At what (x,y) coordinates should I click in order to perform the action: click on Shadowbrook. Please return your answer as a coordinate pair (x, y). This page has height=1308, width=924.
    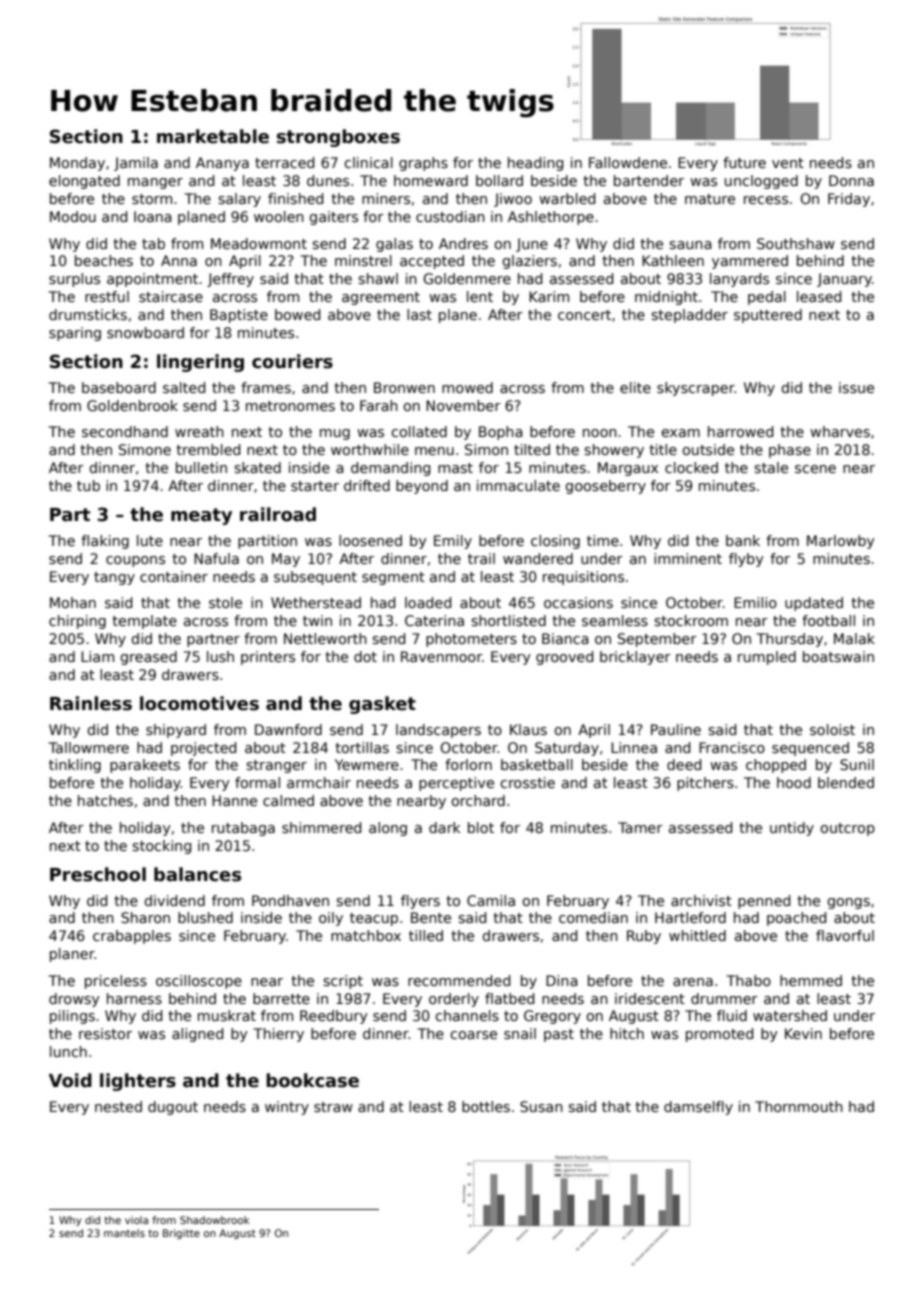
    Looking at the image, I should click on (215, 1220).
